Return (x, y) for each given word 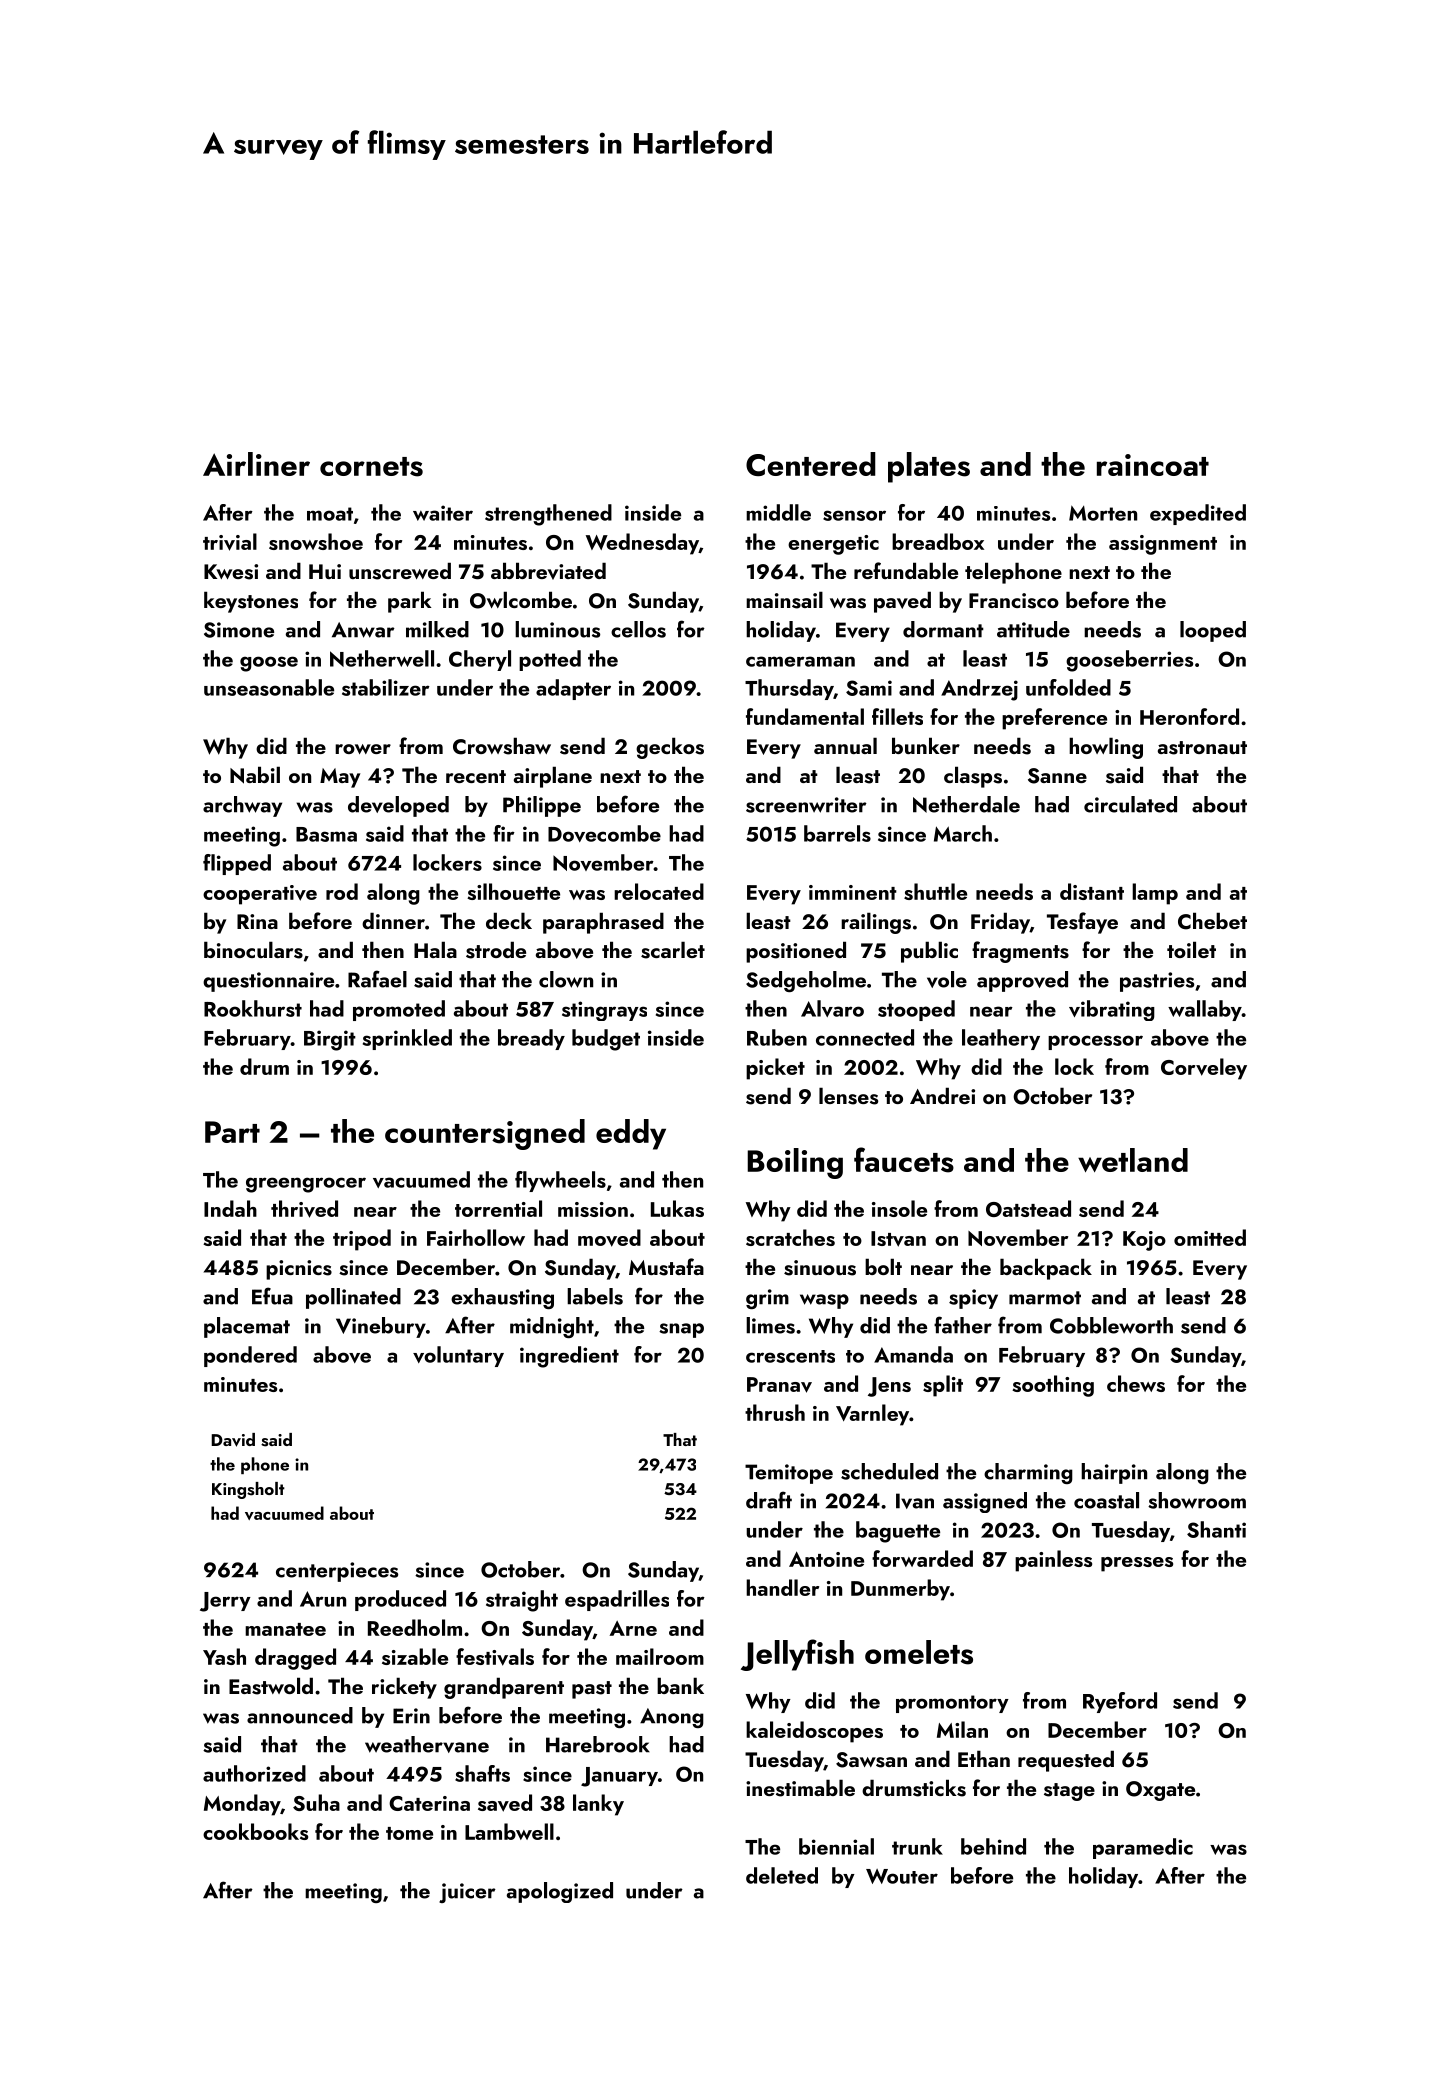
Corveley (1204, 1069)
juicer (467, 1893)
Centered (811, 464)
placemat (247, 1327)
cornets (371, 467)
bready (531, 1039)
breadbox (938, 541)
